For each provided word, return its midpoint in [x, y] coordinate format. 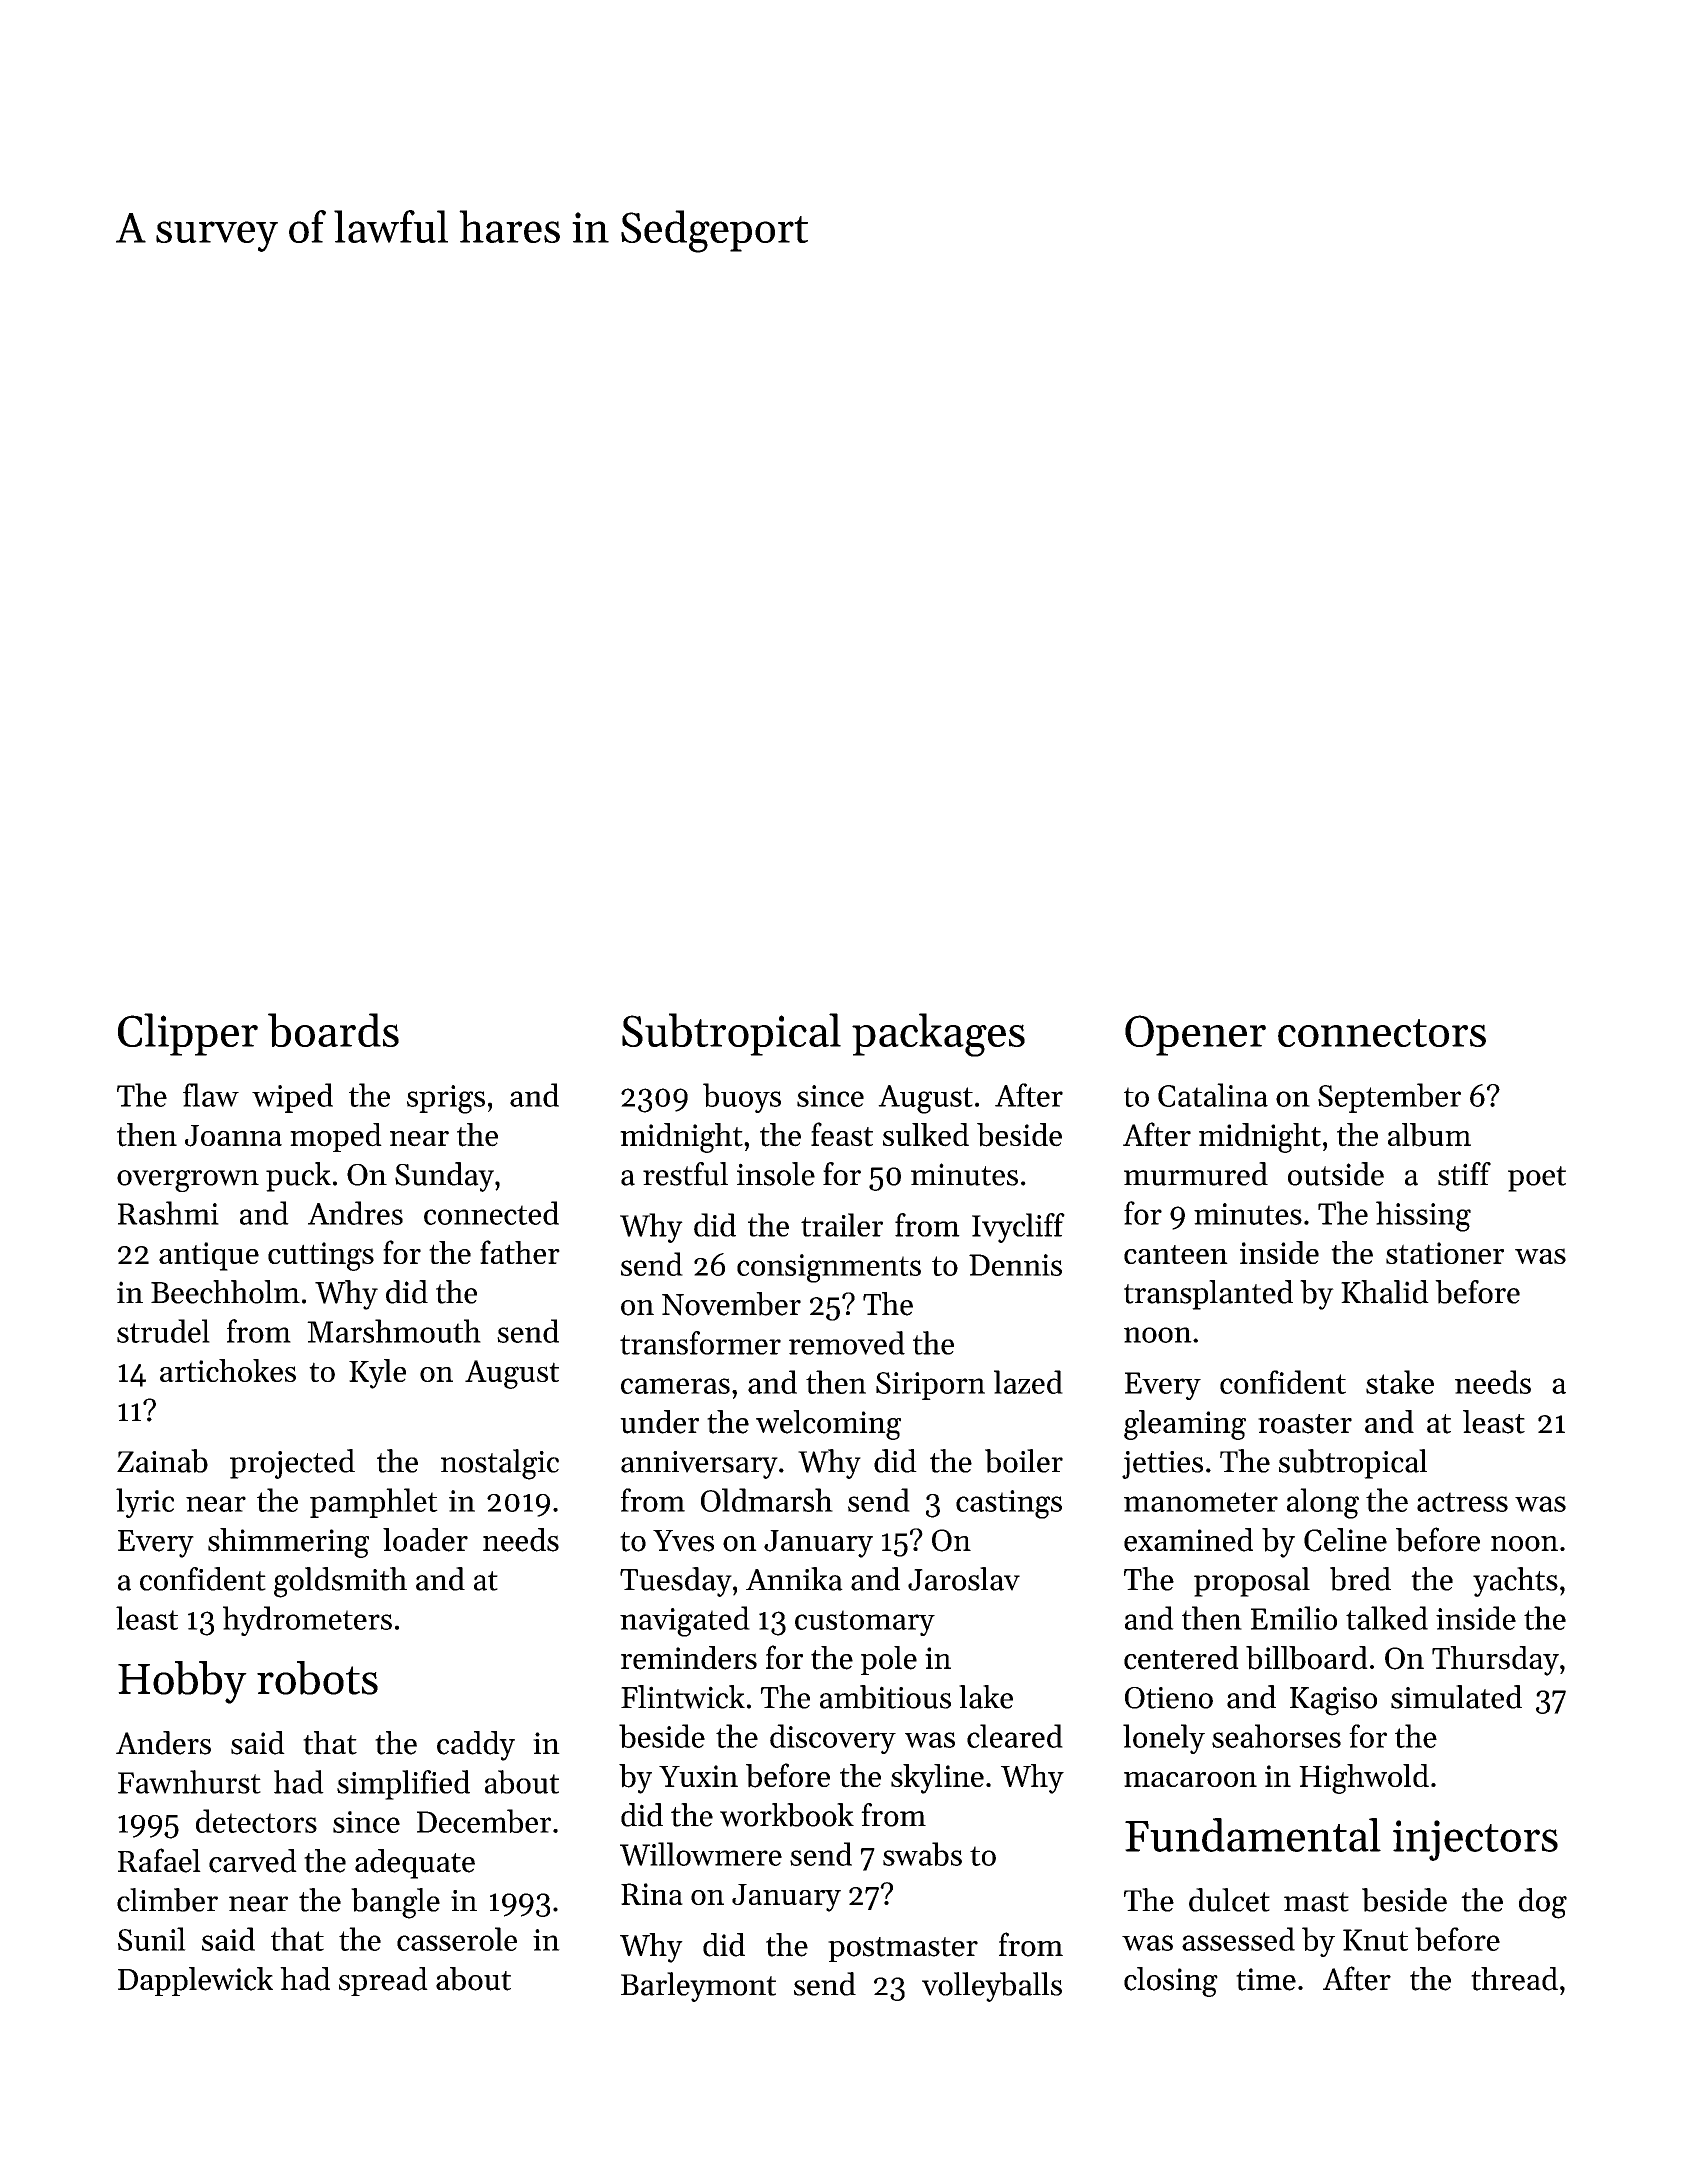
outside [1336, 1174]
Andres [355, 1213]
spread [383, 1981]
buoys [742, 1098]
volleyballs [992, 1987]
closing [1171, 1982]
